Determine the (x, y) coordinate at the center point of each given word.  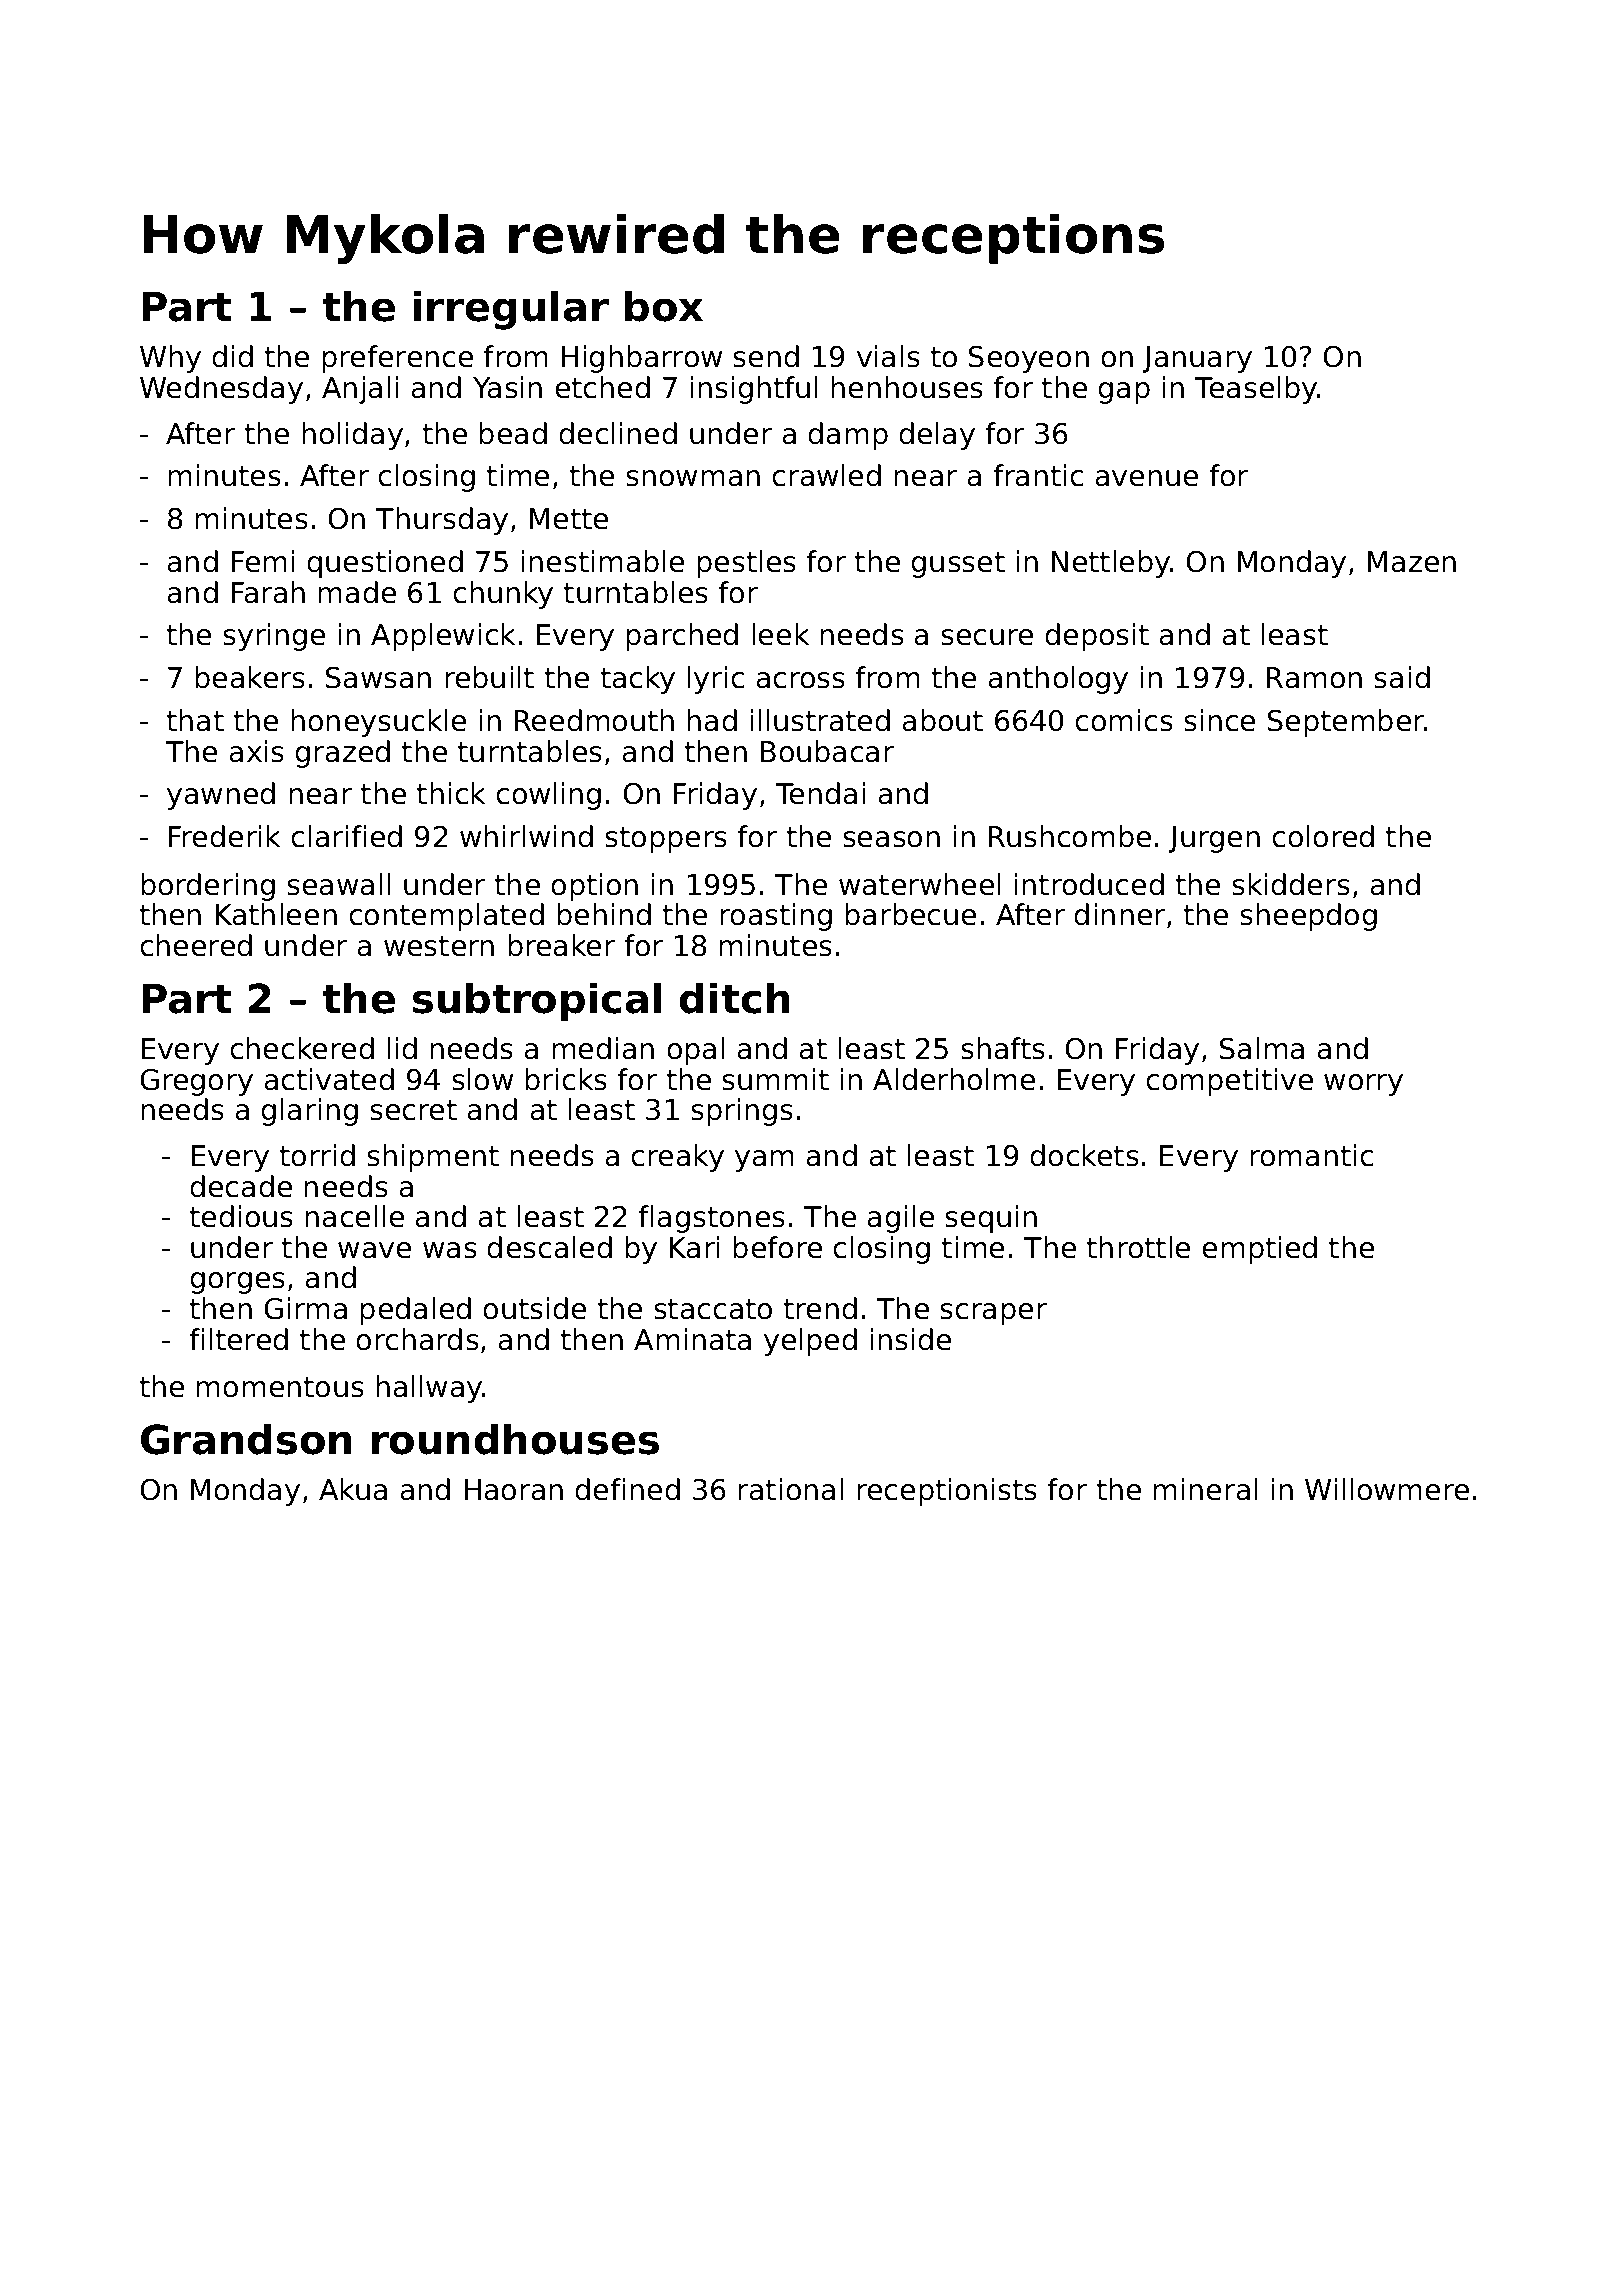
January (1197, 359)
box (664, 306)
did (232, 356)
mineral (1205, 1489)
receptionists (947, 1492)
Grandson (246, 1439)
